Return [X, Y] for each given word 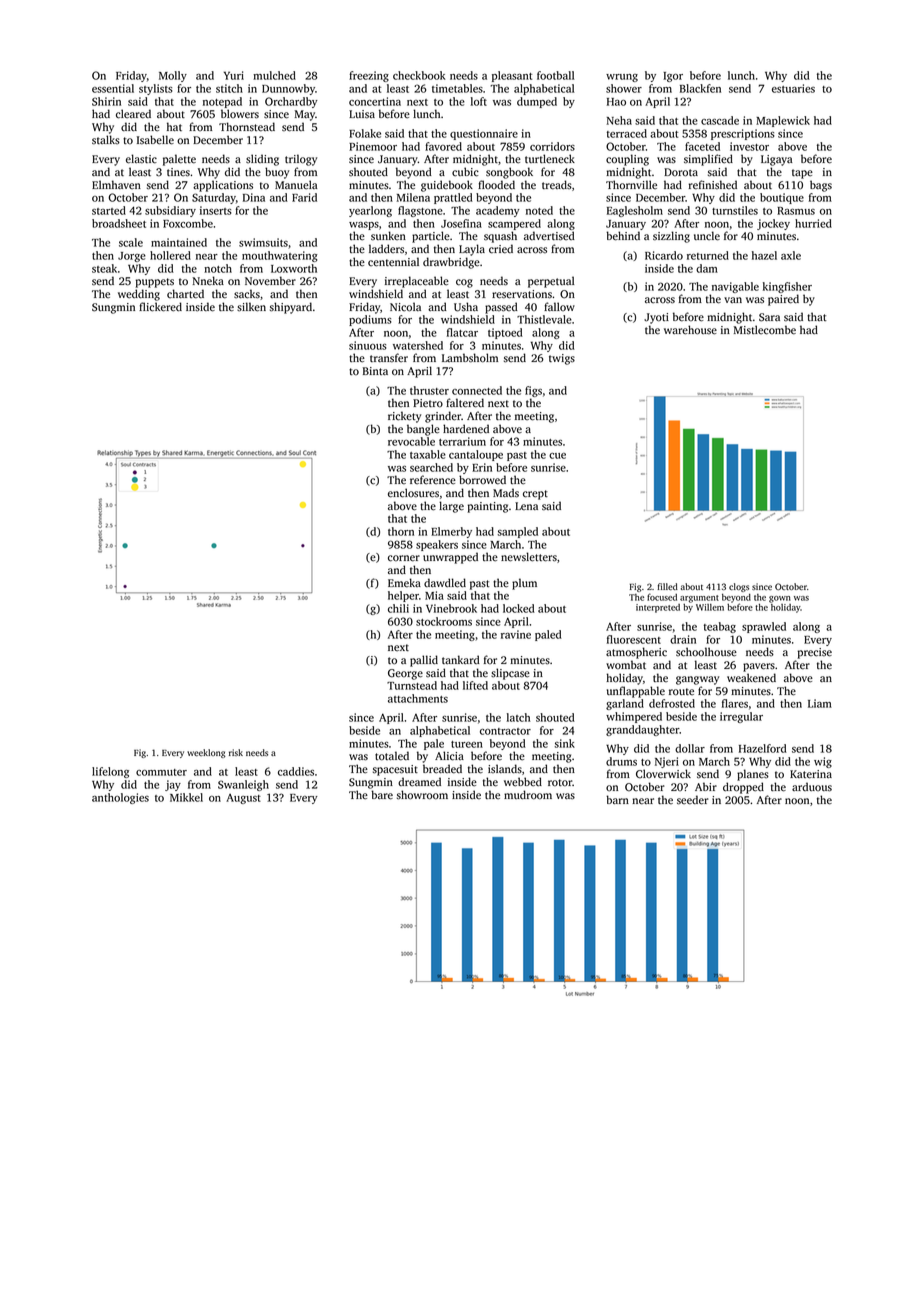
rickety [404, 417]
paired [783, 300]
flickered [160, 307]
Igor [673, 77]
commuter [161, 772]
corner [404, 558]
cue [557, 456]
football [555, 75]
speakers [437, 545]
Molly [173, 76]
